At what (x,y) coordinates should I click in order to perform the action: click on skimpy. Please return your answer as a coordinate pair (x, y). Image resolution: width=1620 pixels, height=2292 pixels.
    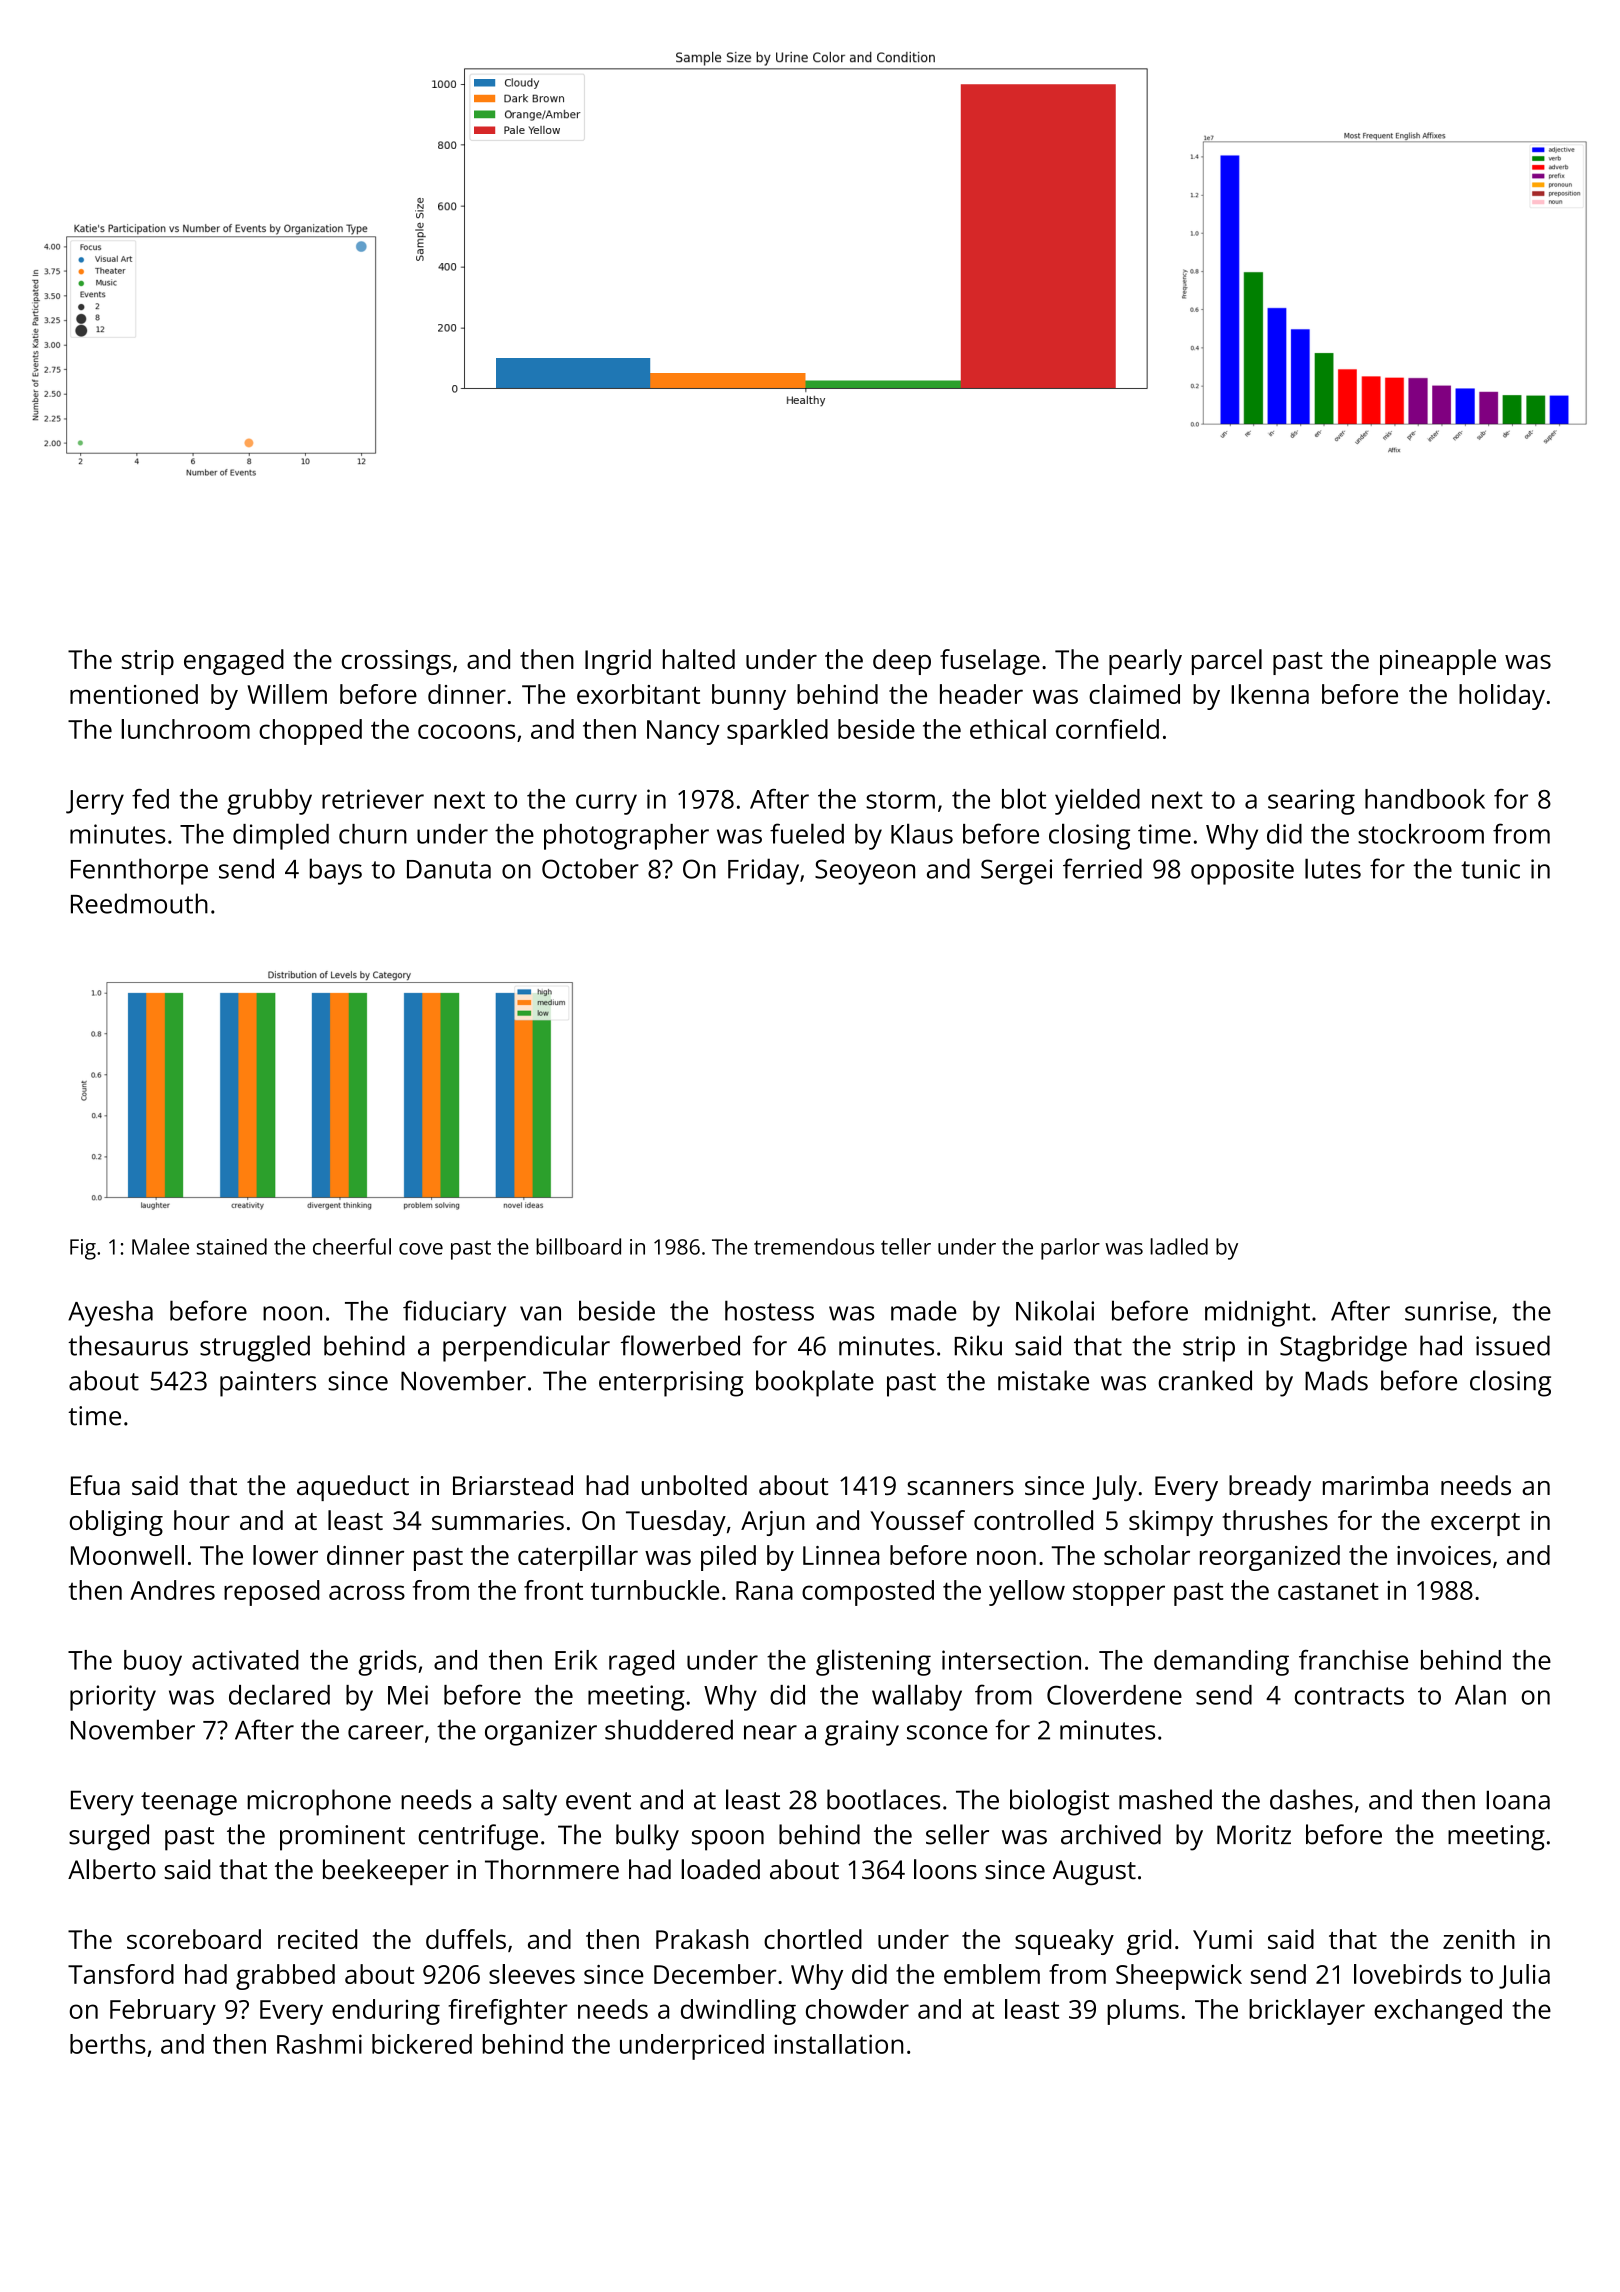
    Looking at the image, I should click on (1171, 1523).
